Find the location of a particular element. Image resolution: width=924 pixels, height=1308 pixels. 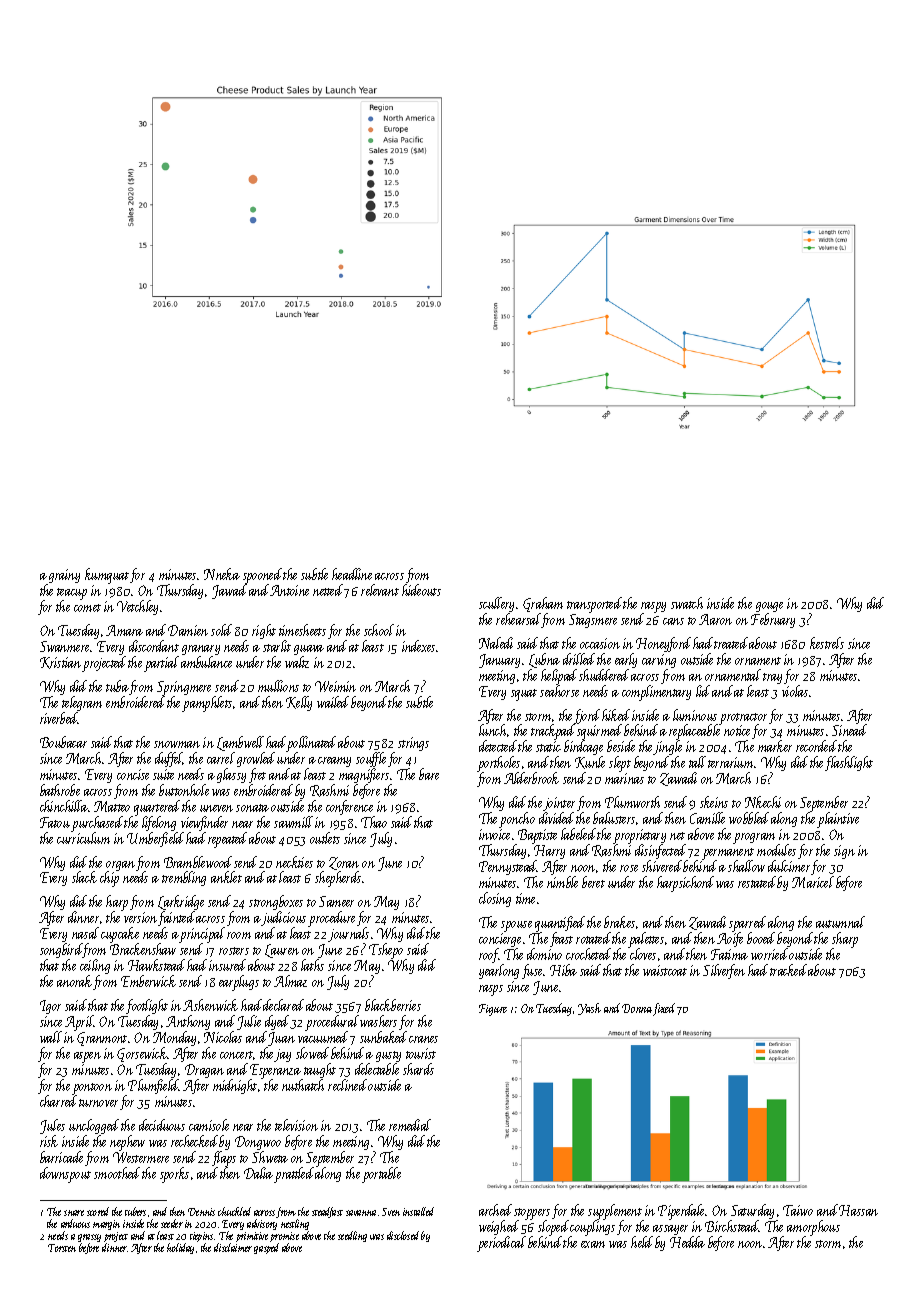

Swanmere is located at coordinates (65, 646).
